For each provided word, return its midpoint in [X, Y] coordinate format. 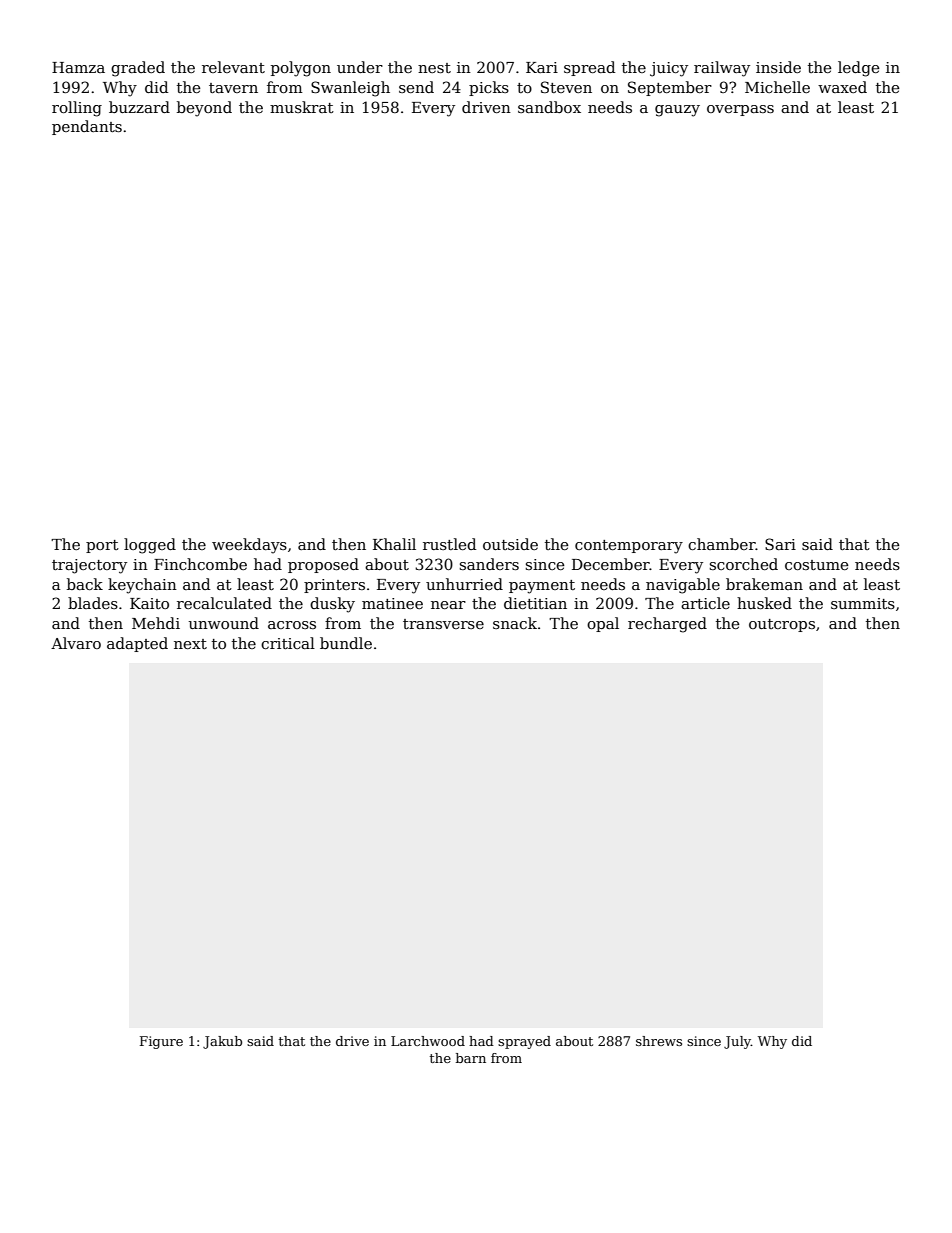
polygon [301, 69]
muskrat [302, 107]
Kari [542, 67]
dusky [332, 605]
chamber [722, 544]
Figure [161, 1042]
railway [722, 69]
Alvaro [76, 643]
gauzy [677, 111]
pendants [87, 127]
